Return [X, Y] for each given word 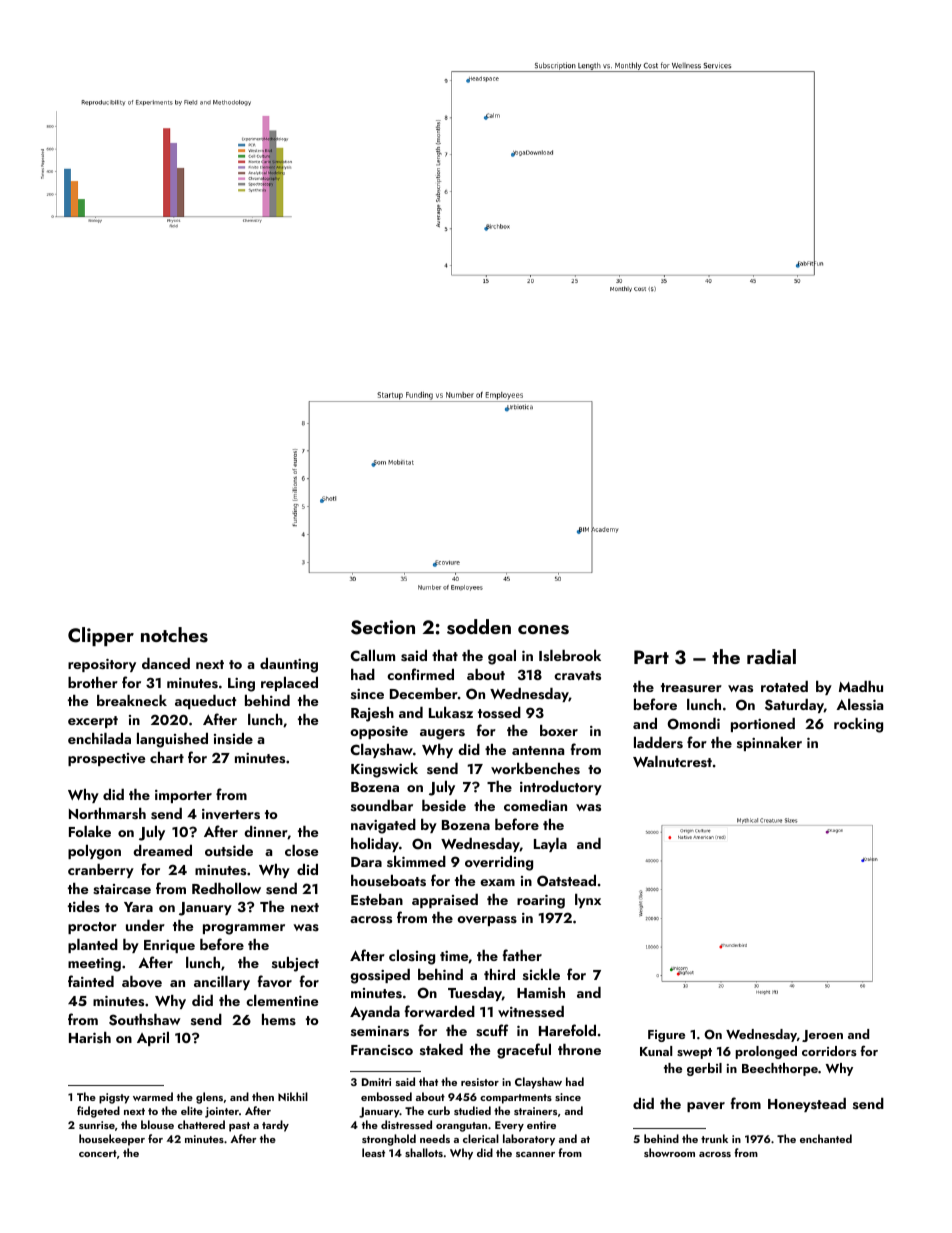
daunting [289, 665]
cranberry [101, 871]
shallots [424, 1152]
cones [543, 630]
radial [771, 656]
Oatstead [566, 881]
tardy [275, 1126]
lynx [588, 901]
